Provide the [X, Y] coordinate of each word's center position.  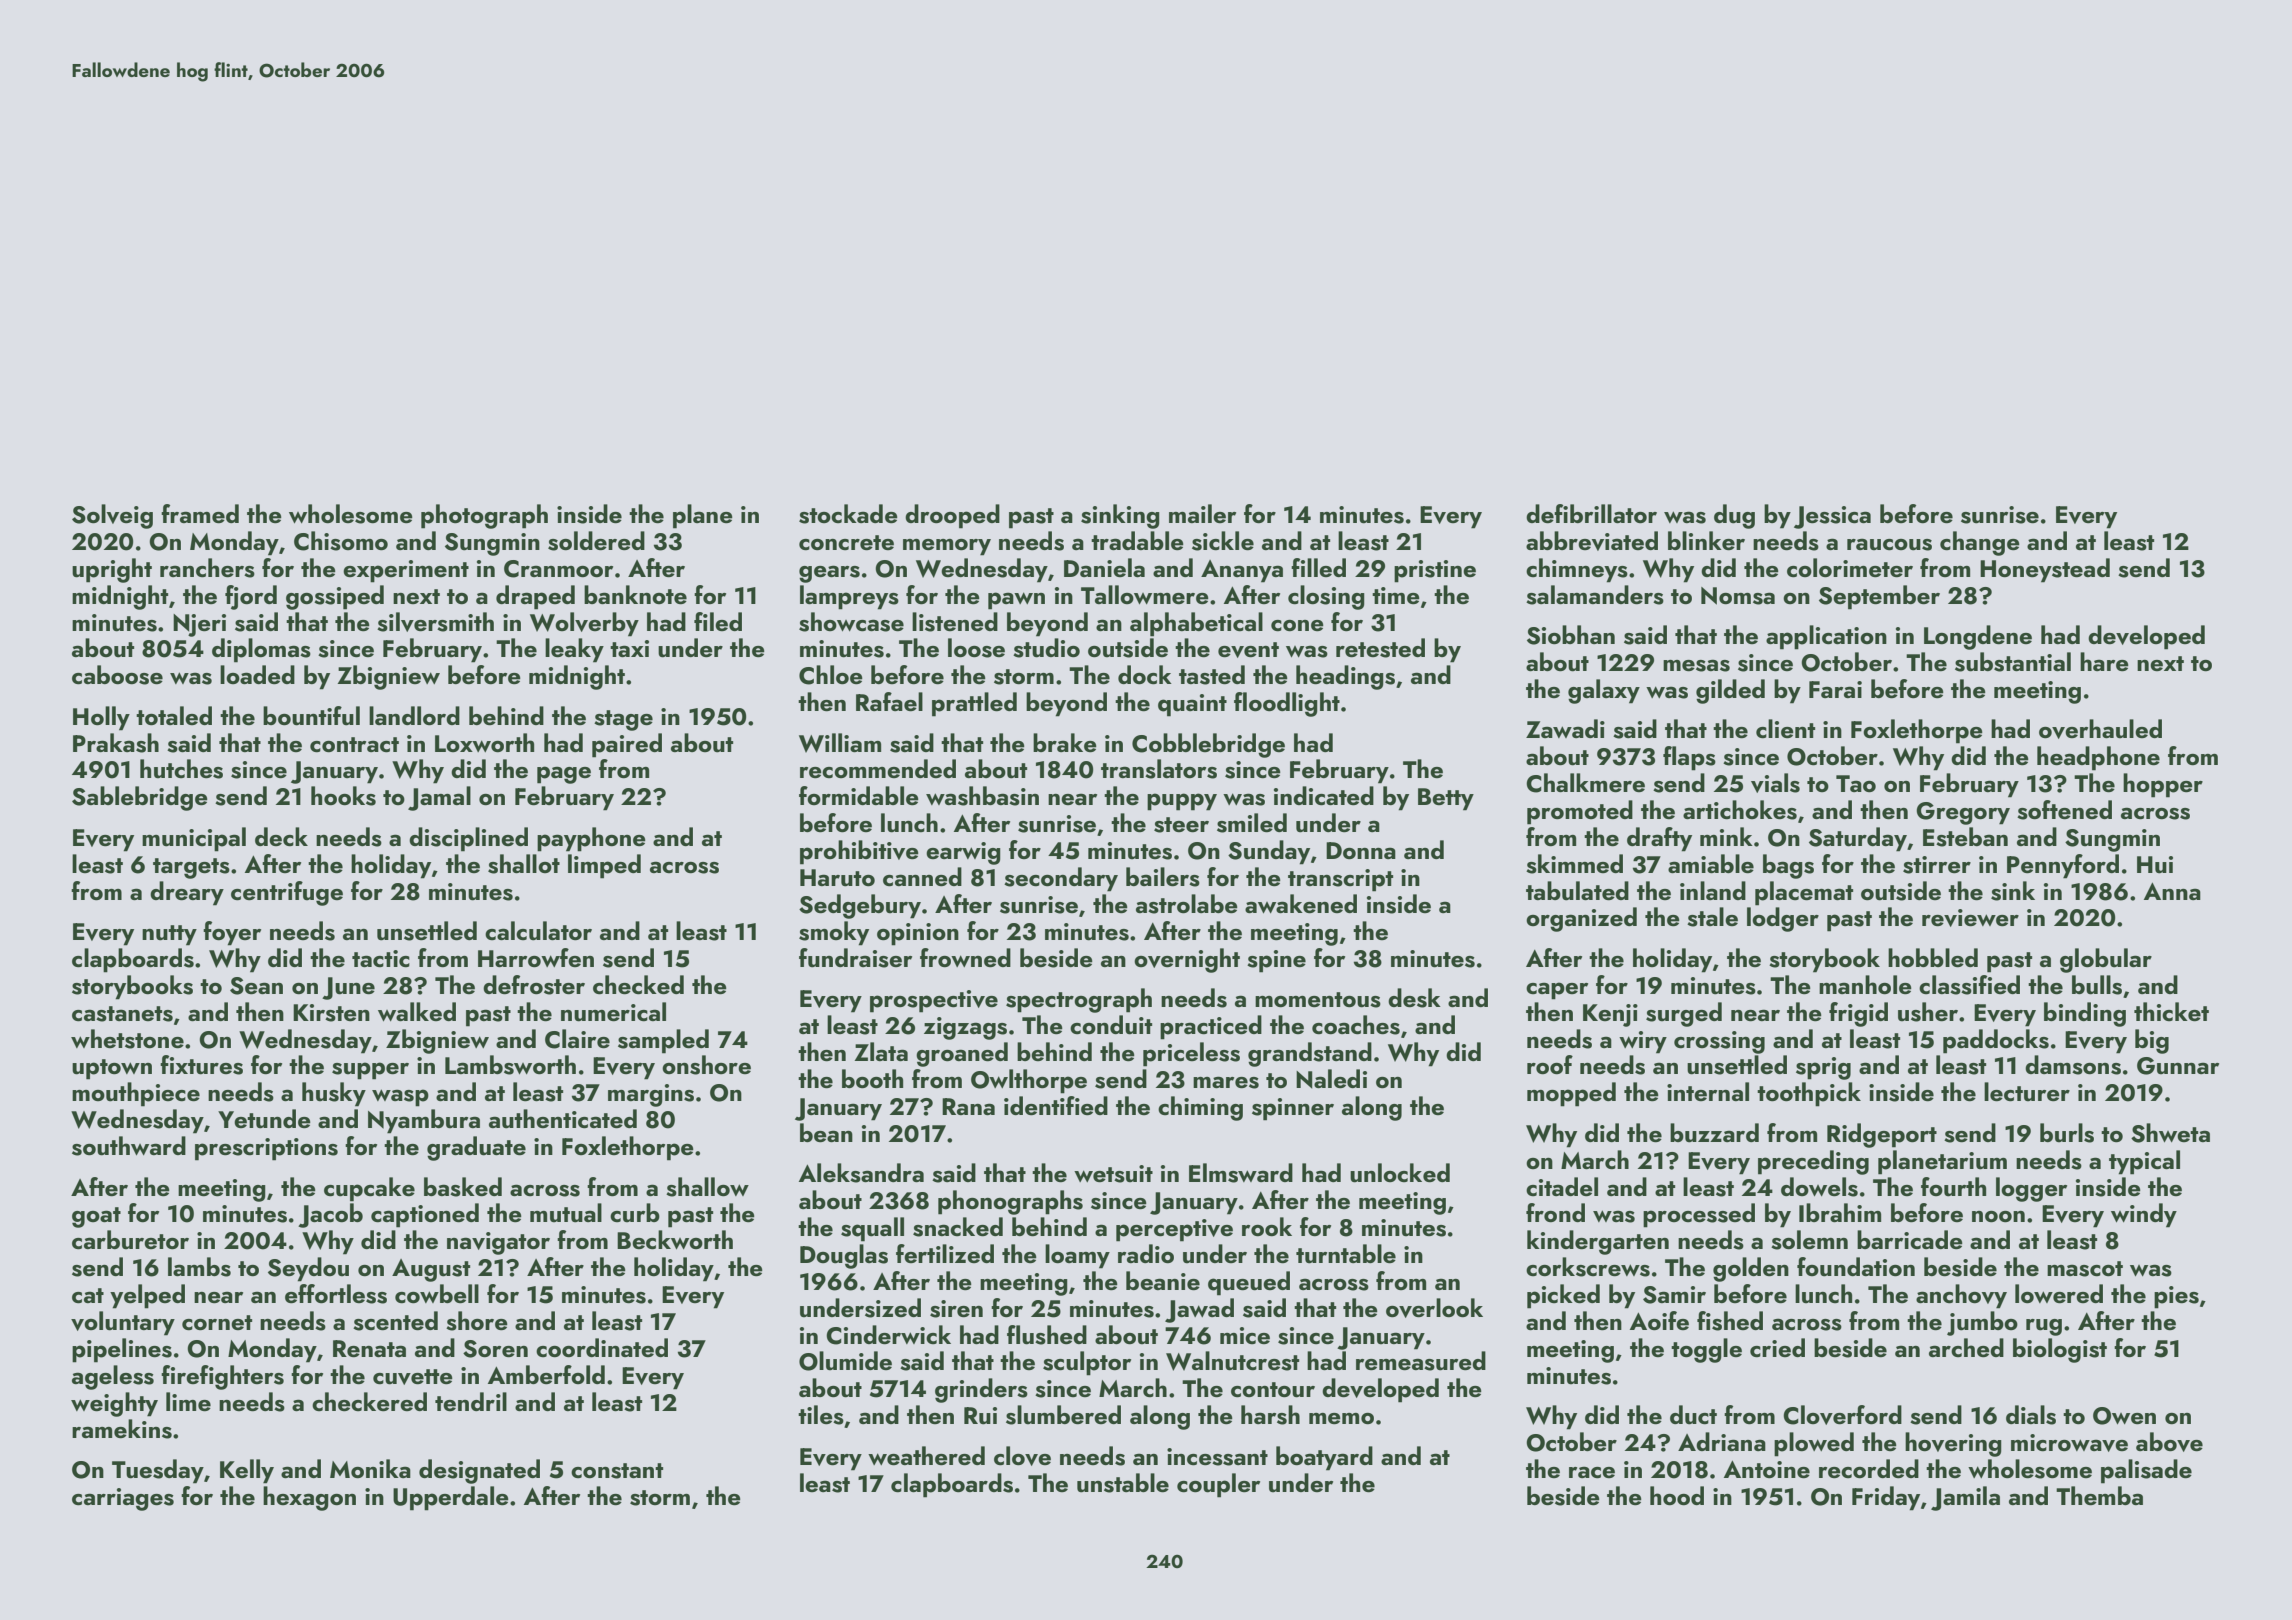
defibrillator [1591, 513]
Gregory [1963, 813]
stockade [848, 514]
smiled [1252, 823]
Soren [495, 1349]
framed [200, 513]
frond [1555, 1212]
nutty [169, 935]
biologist [2060, 1350]
